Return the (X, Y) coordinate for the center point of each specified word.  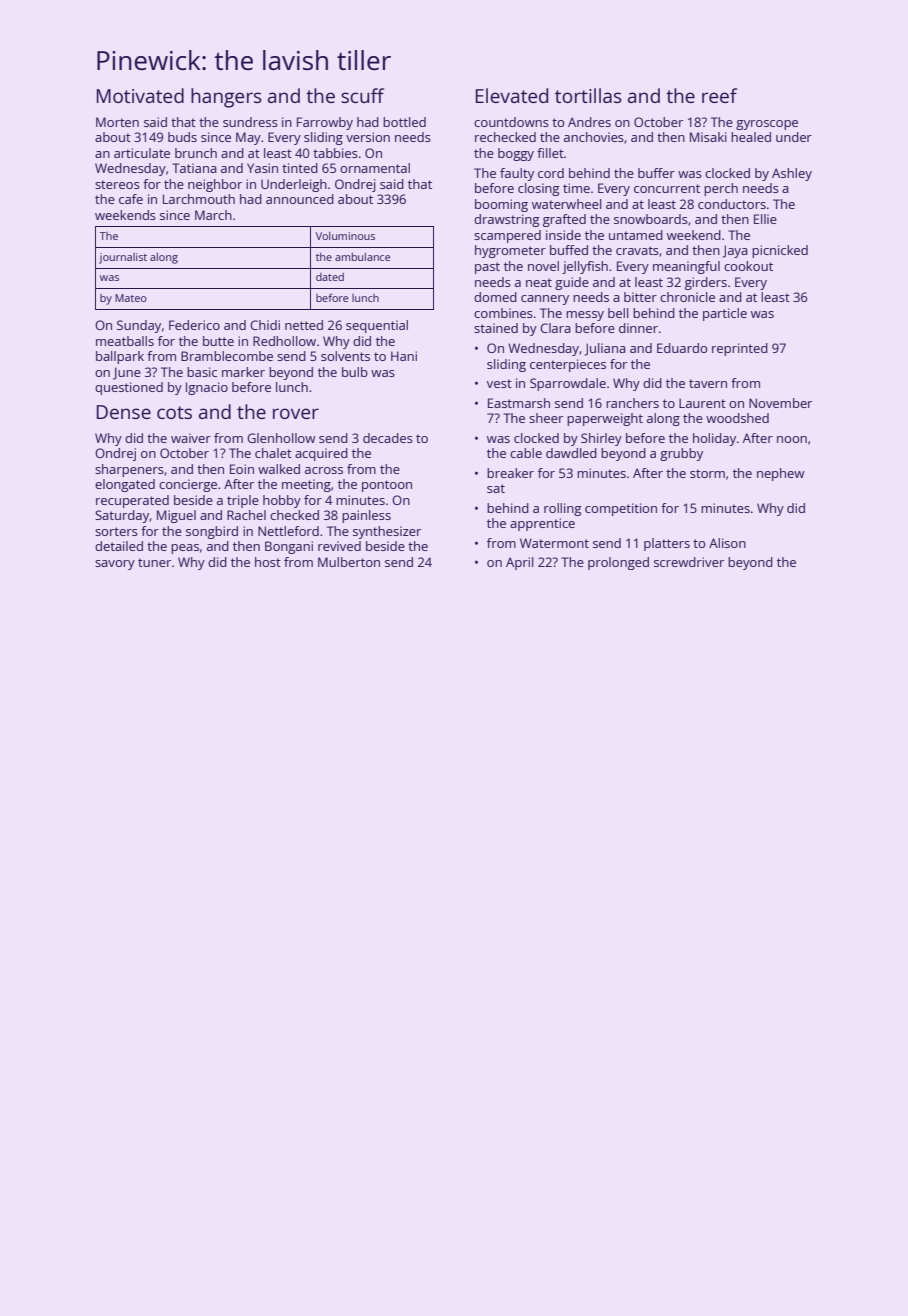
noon (792, 439)
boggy (516, 154)
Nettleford (288, 531)
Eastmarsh (519, 403)
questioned (129, 388)
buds (182, 137)
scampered (507, 236)
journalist (123, 258)
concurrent (667, 188)
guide (572, 283)
